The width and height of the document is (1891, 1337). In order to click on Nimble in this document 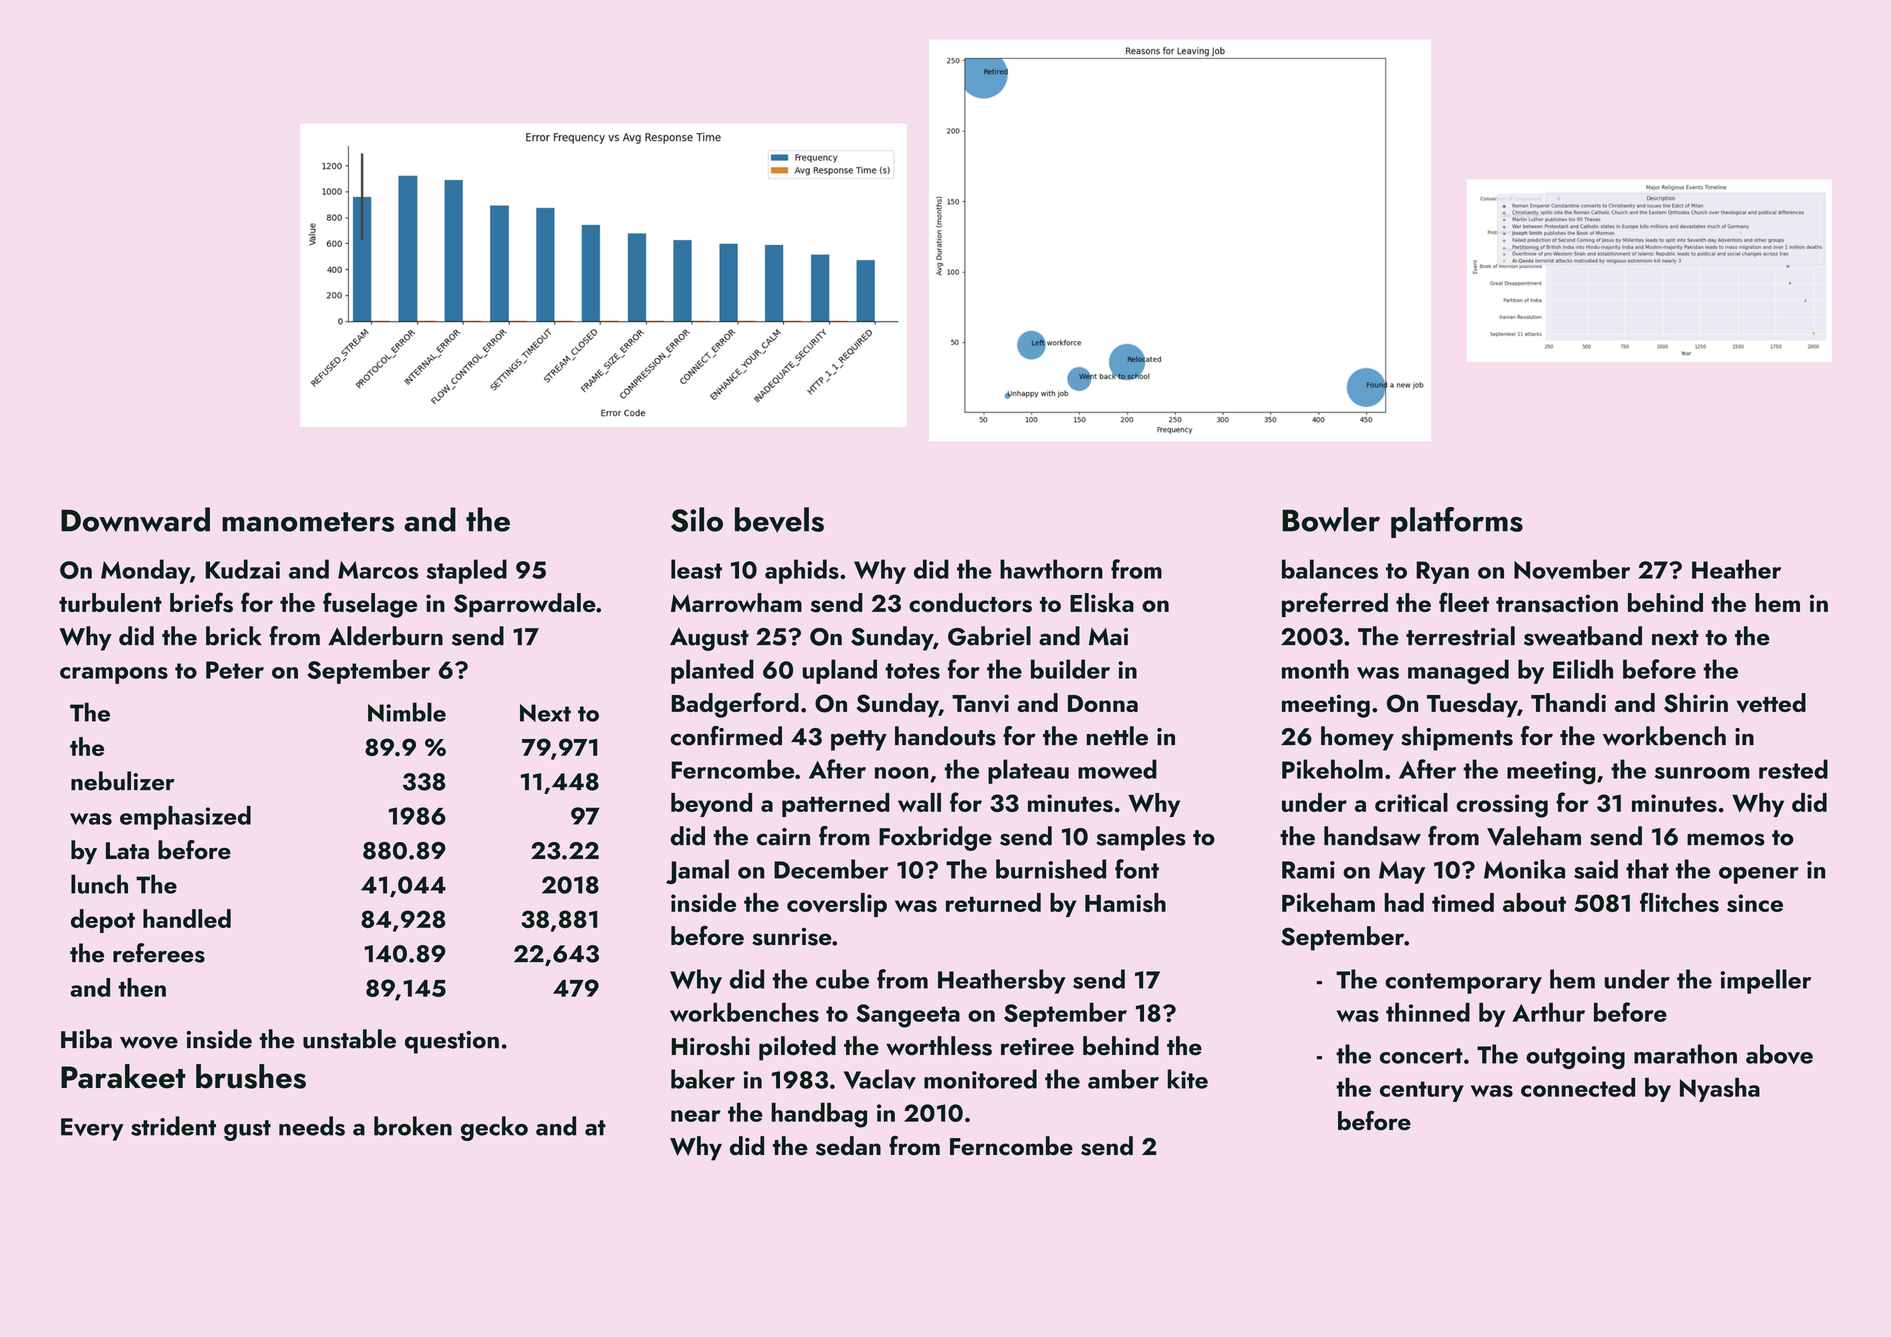, I will do `click(407, 712)`.
